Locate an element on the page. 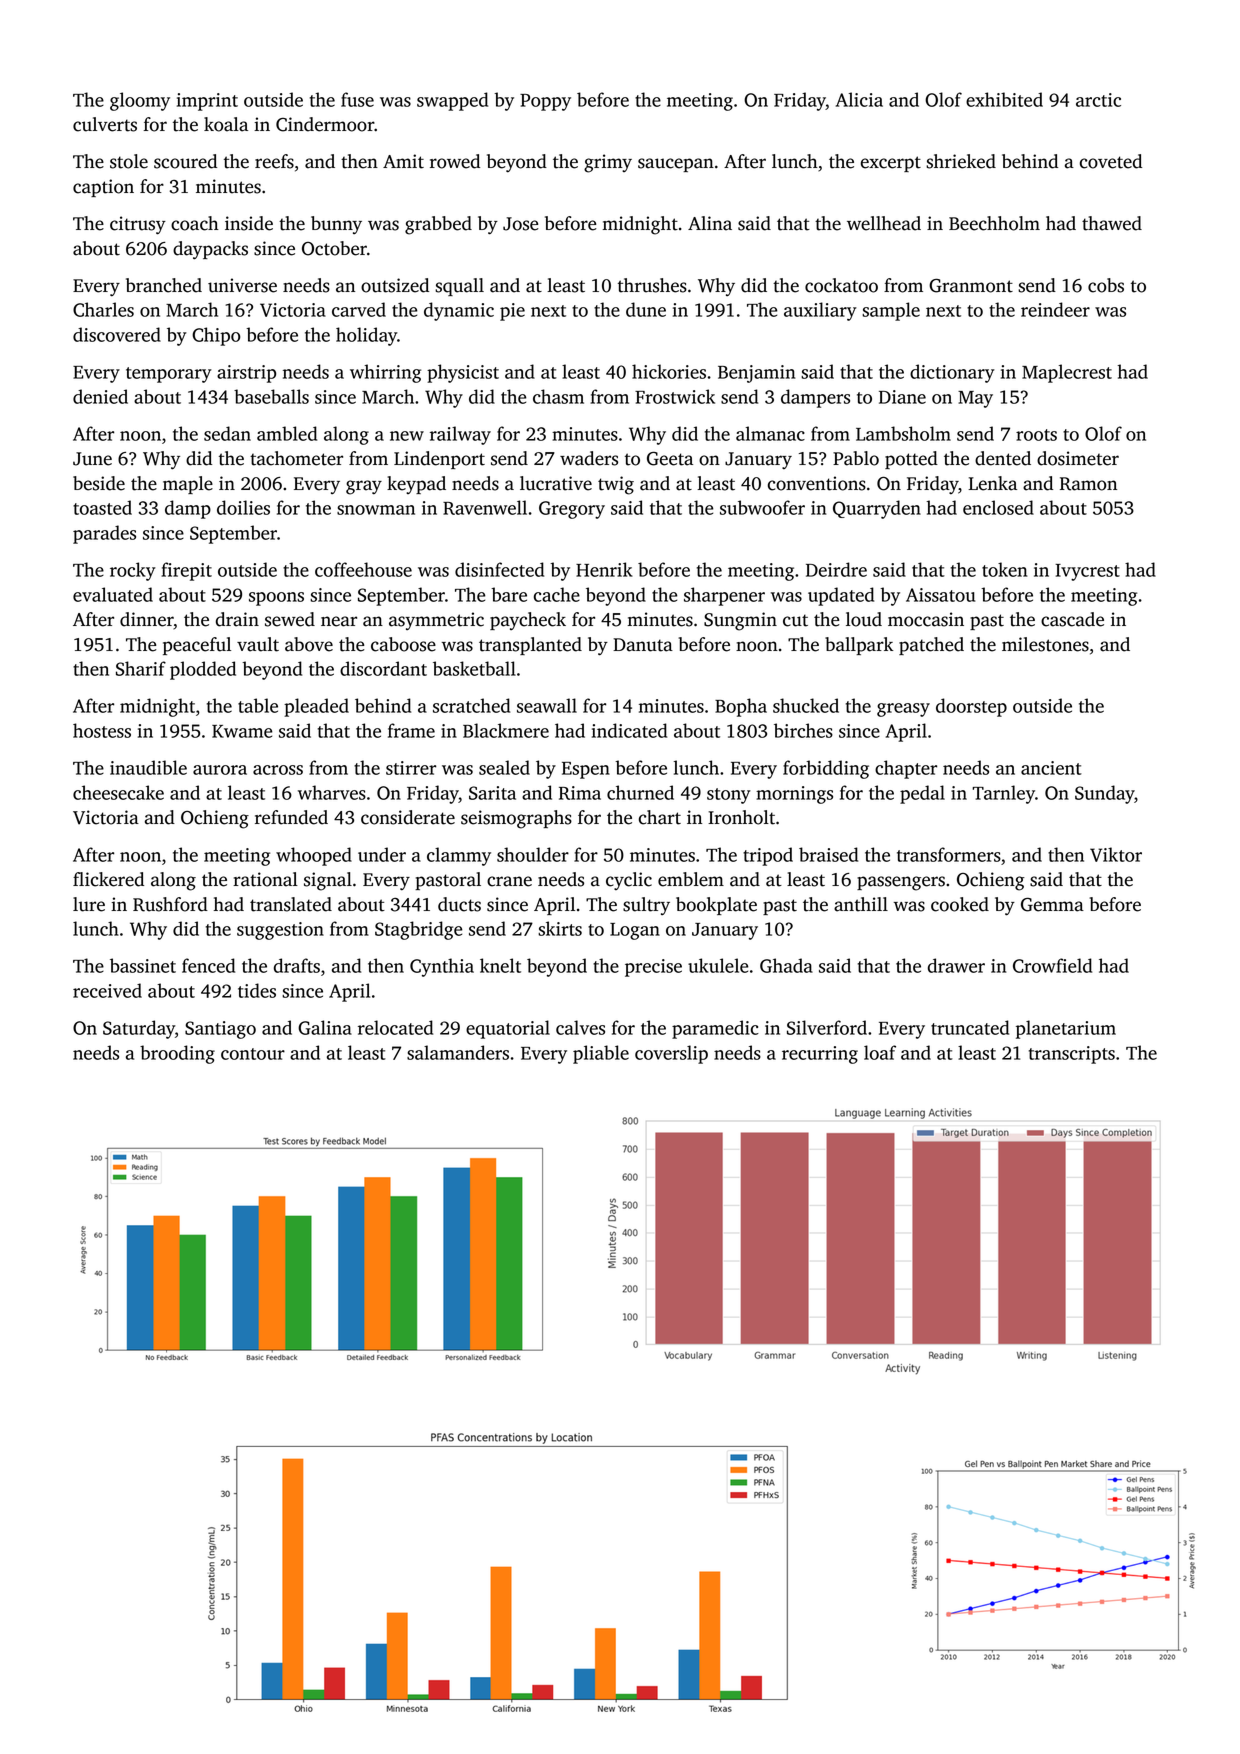 This image has height=1754, width=1240. transcripts is located at coordinates (1072, 1055).
